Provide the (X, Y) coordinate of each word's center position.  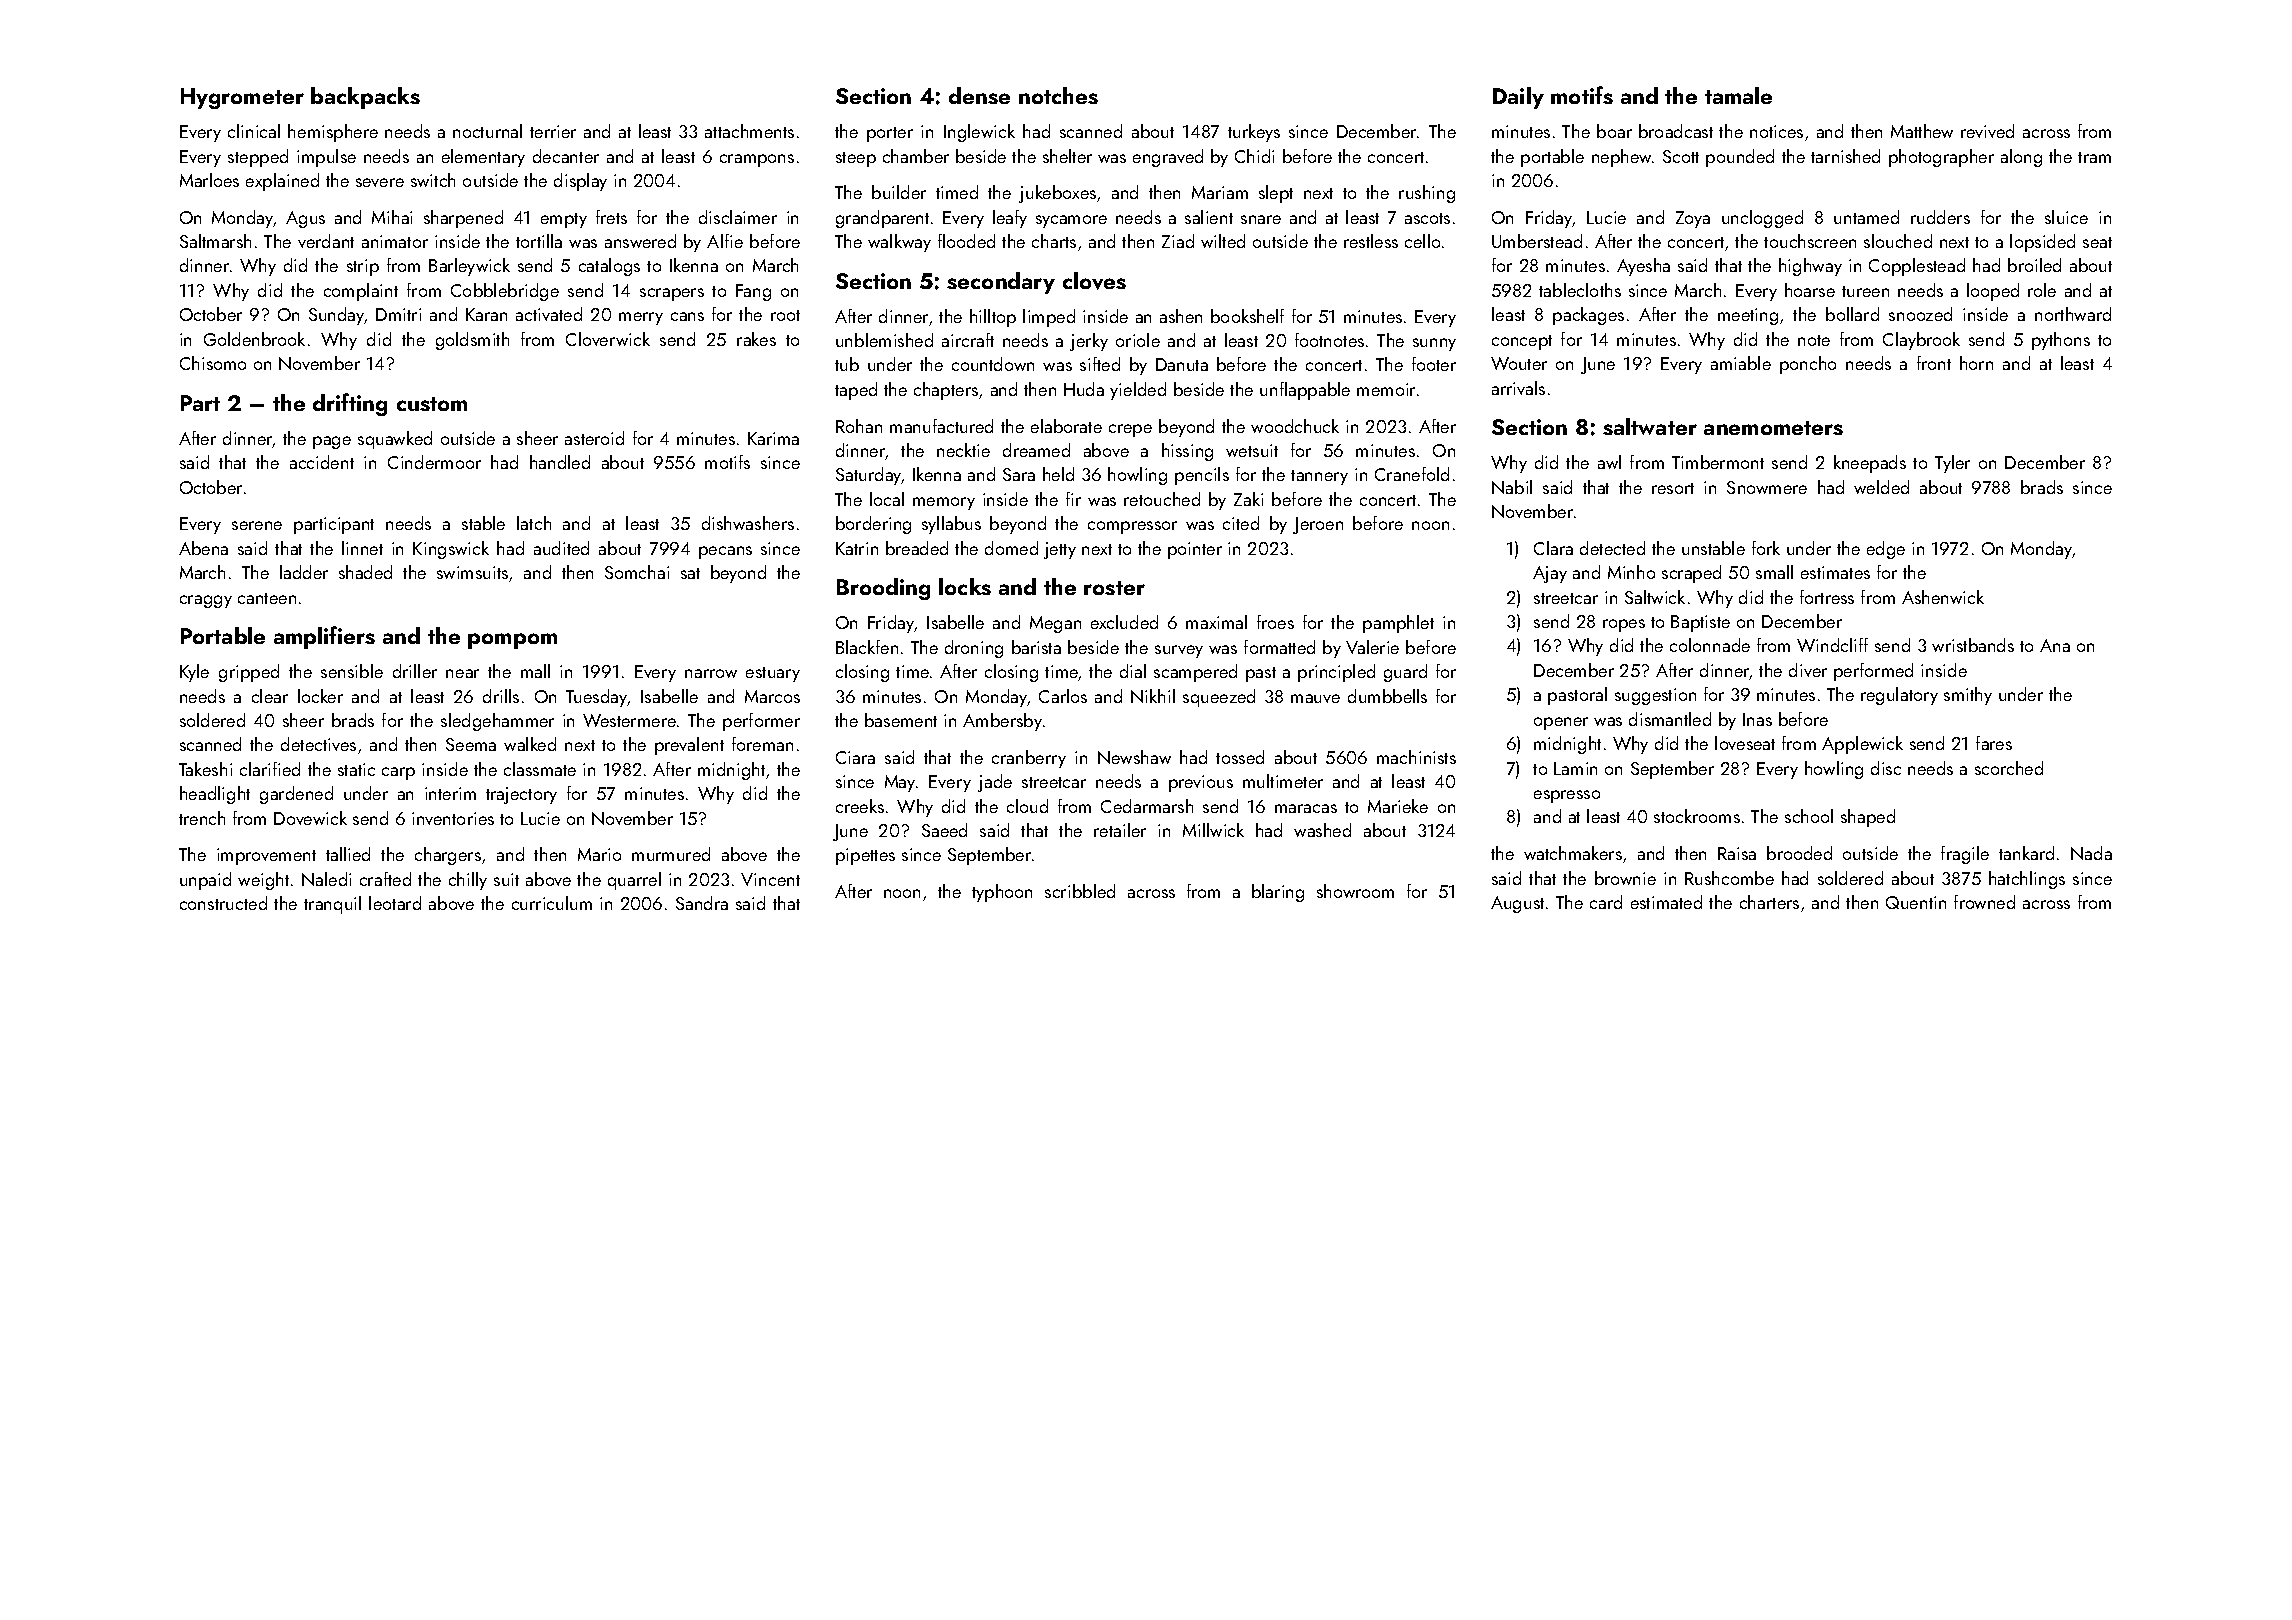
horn (1976, 363)
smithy (1968, 696)
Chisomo (213, 363)
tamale (1738, 95)
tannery (1319, 477)
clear (270, 696)
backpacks (365, 98)
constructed (223, 903)
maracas (1306, 808)
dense (979, 95)
